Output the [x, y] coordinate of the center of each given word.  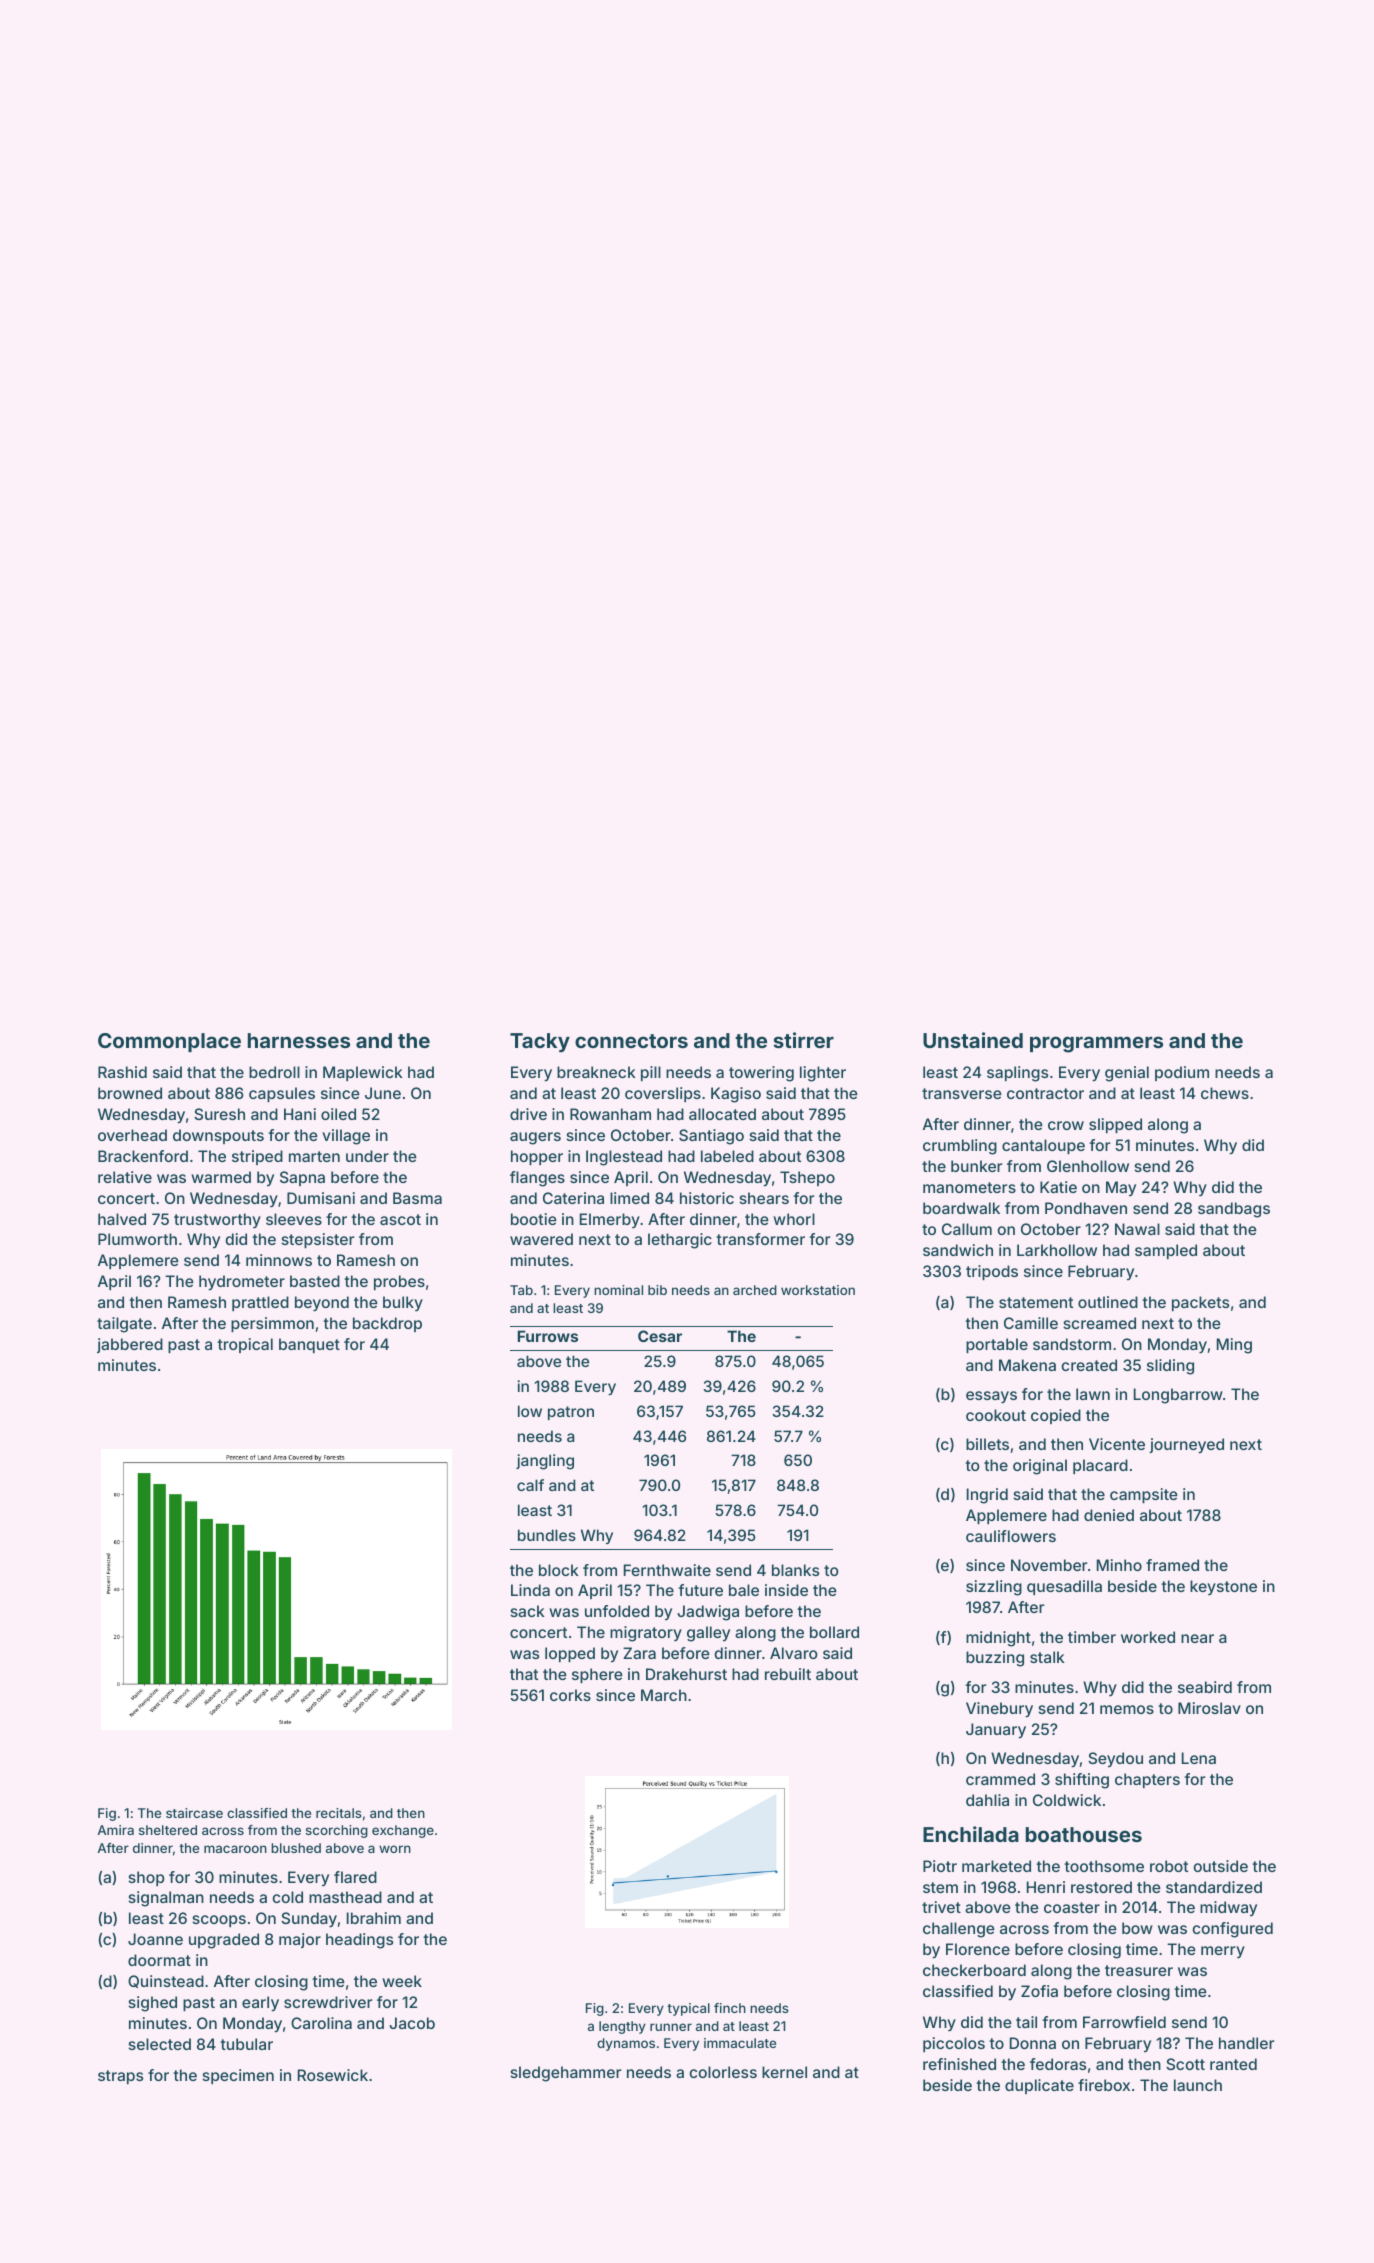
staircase [194, 1813]
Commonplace [169, 1042]
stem [940, 1887]
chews [1225, 1093]
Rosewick [333, 2075]
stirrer [803, 1040]
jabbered [130, 1345]
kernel [784, 2072]
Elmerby [610, 1220]
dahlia [987, 1800]
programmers [1096, 1044]
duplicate [1039, 2086]
